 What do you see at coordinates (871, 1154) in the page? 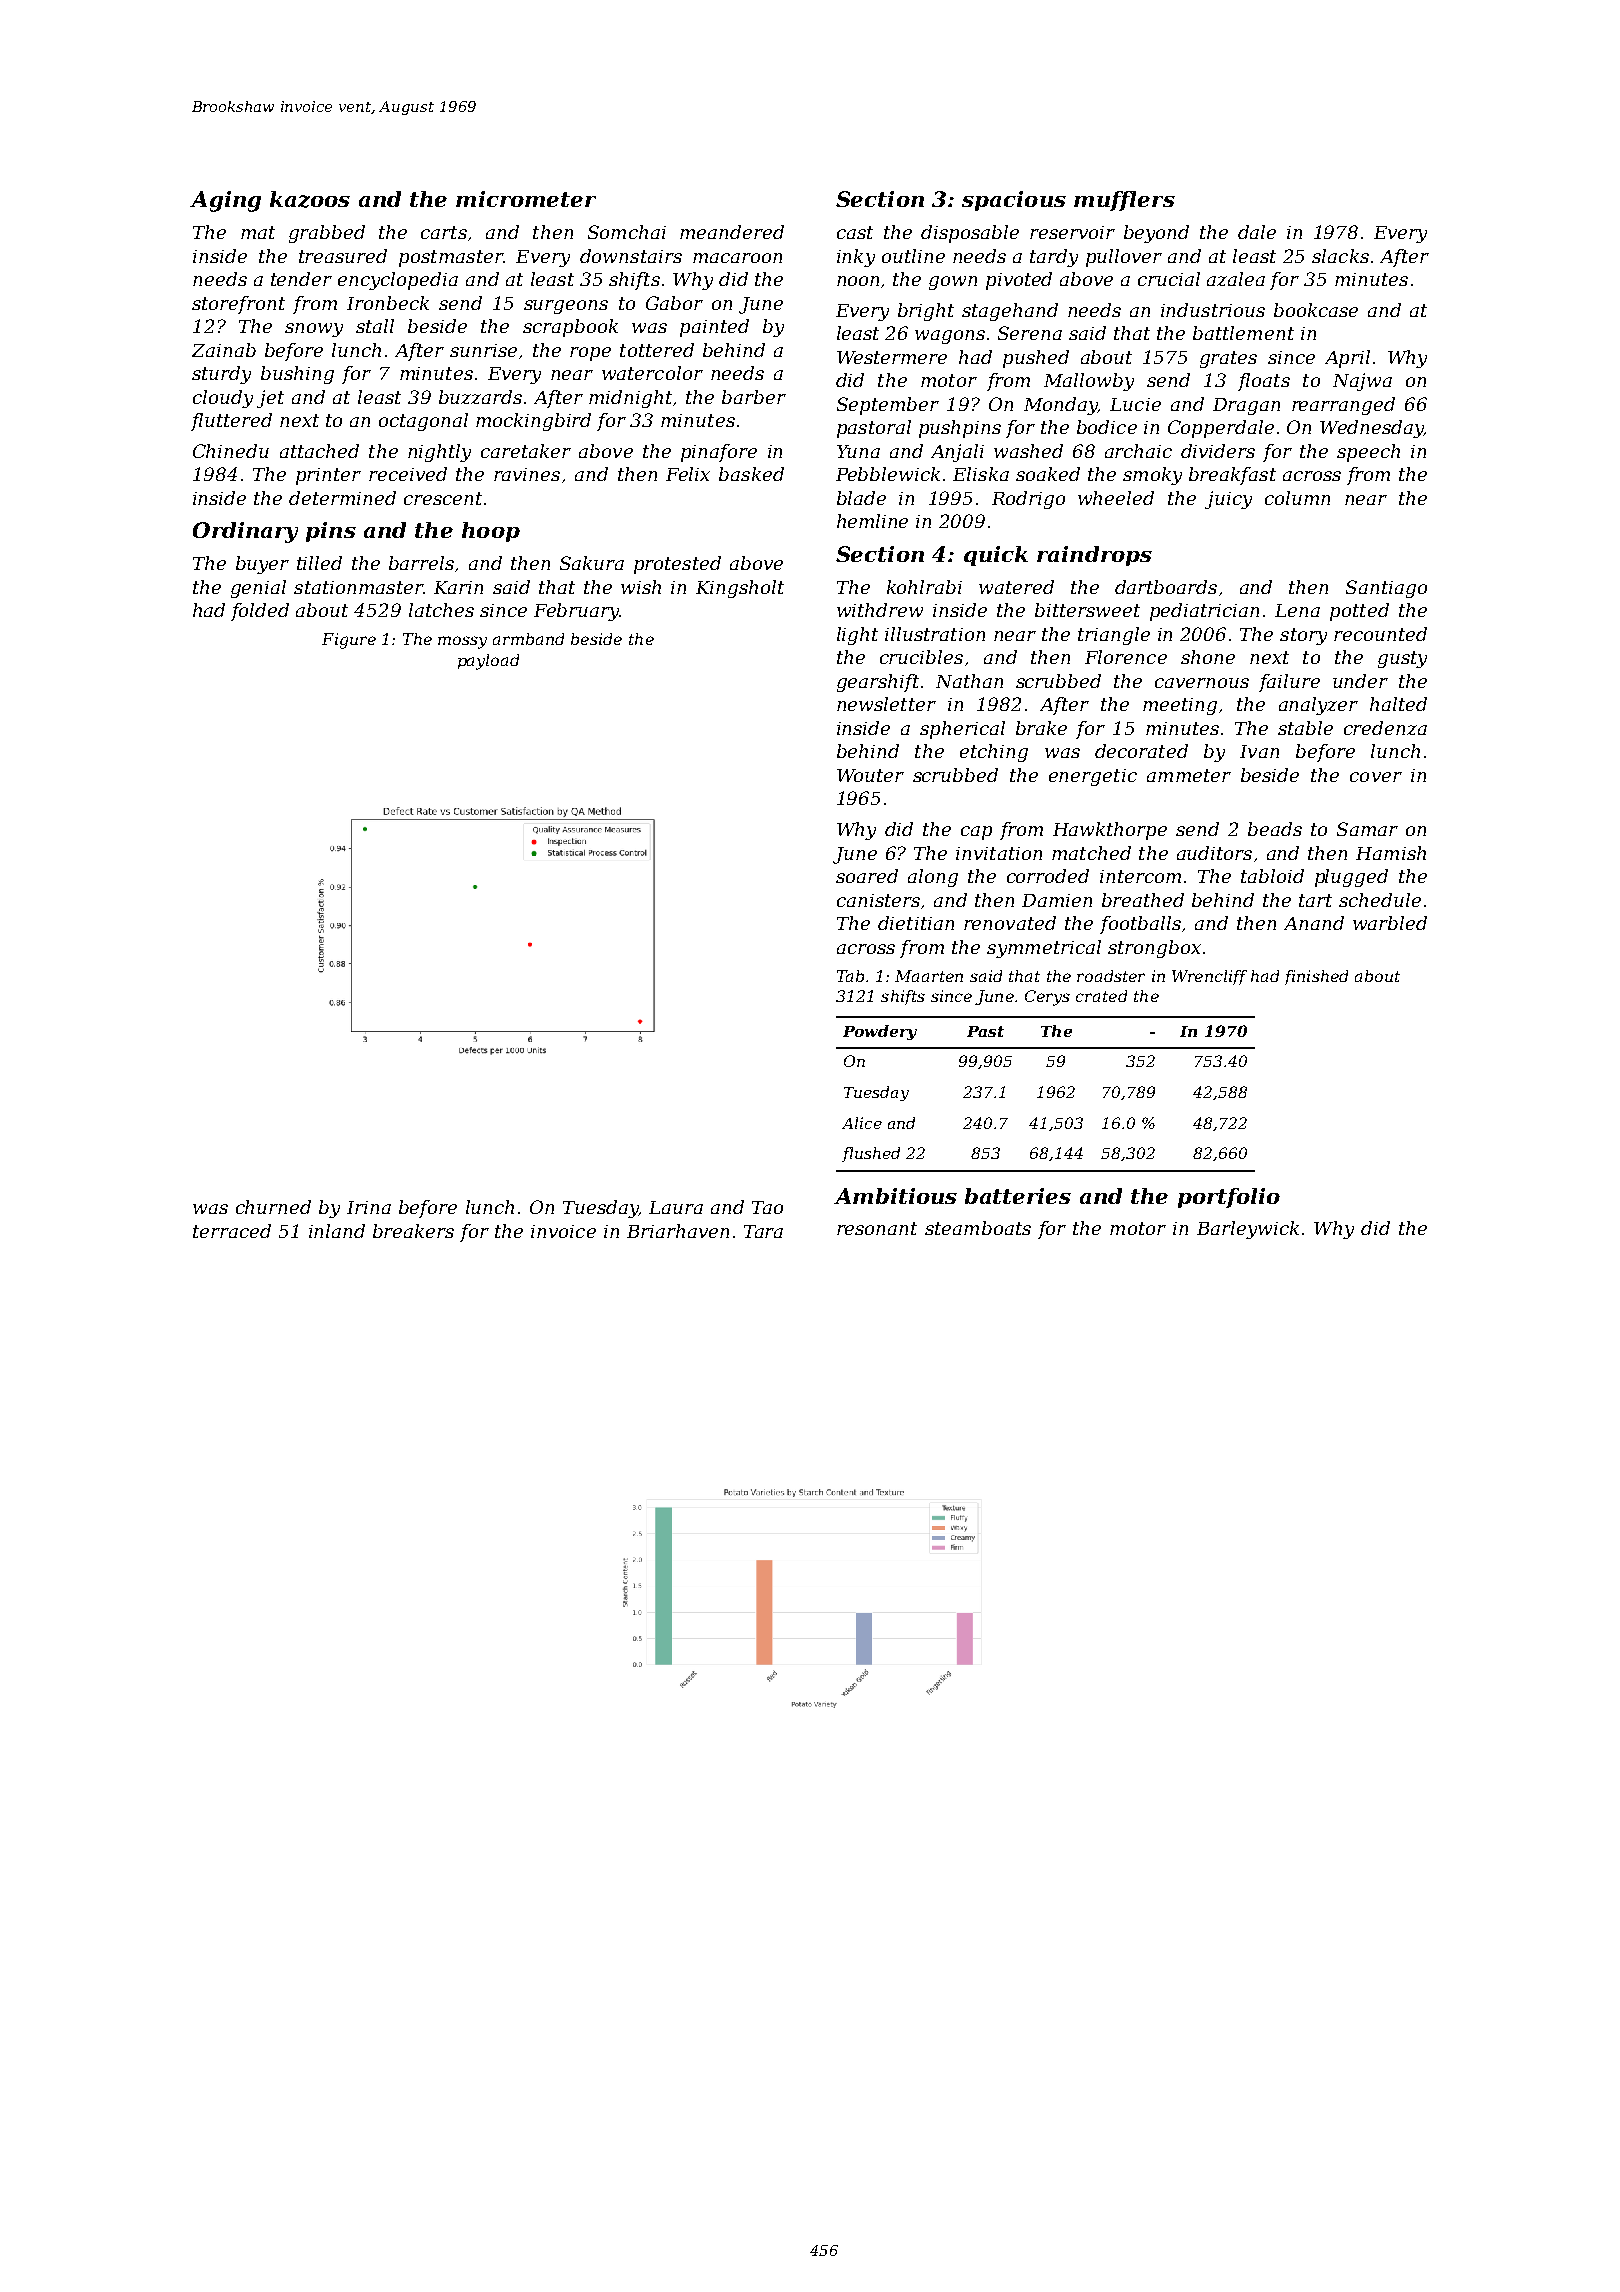
I see `flushed` at bounding box center [871, 1154].
